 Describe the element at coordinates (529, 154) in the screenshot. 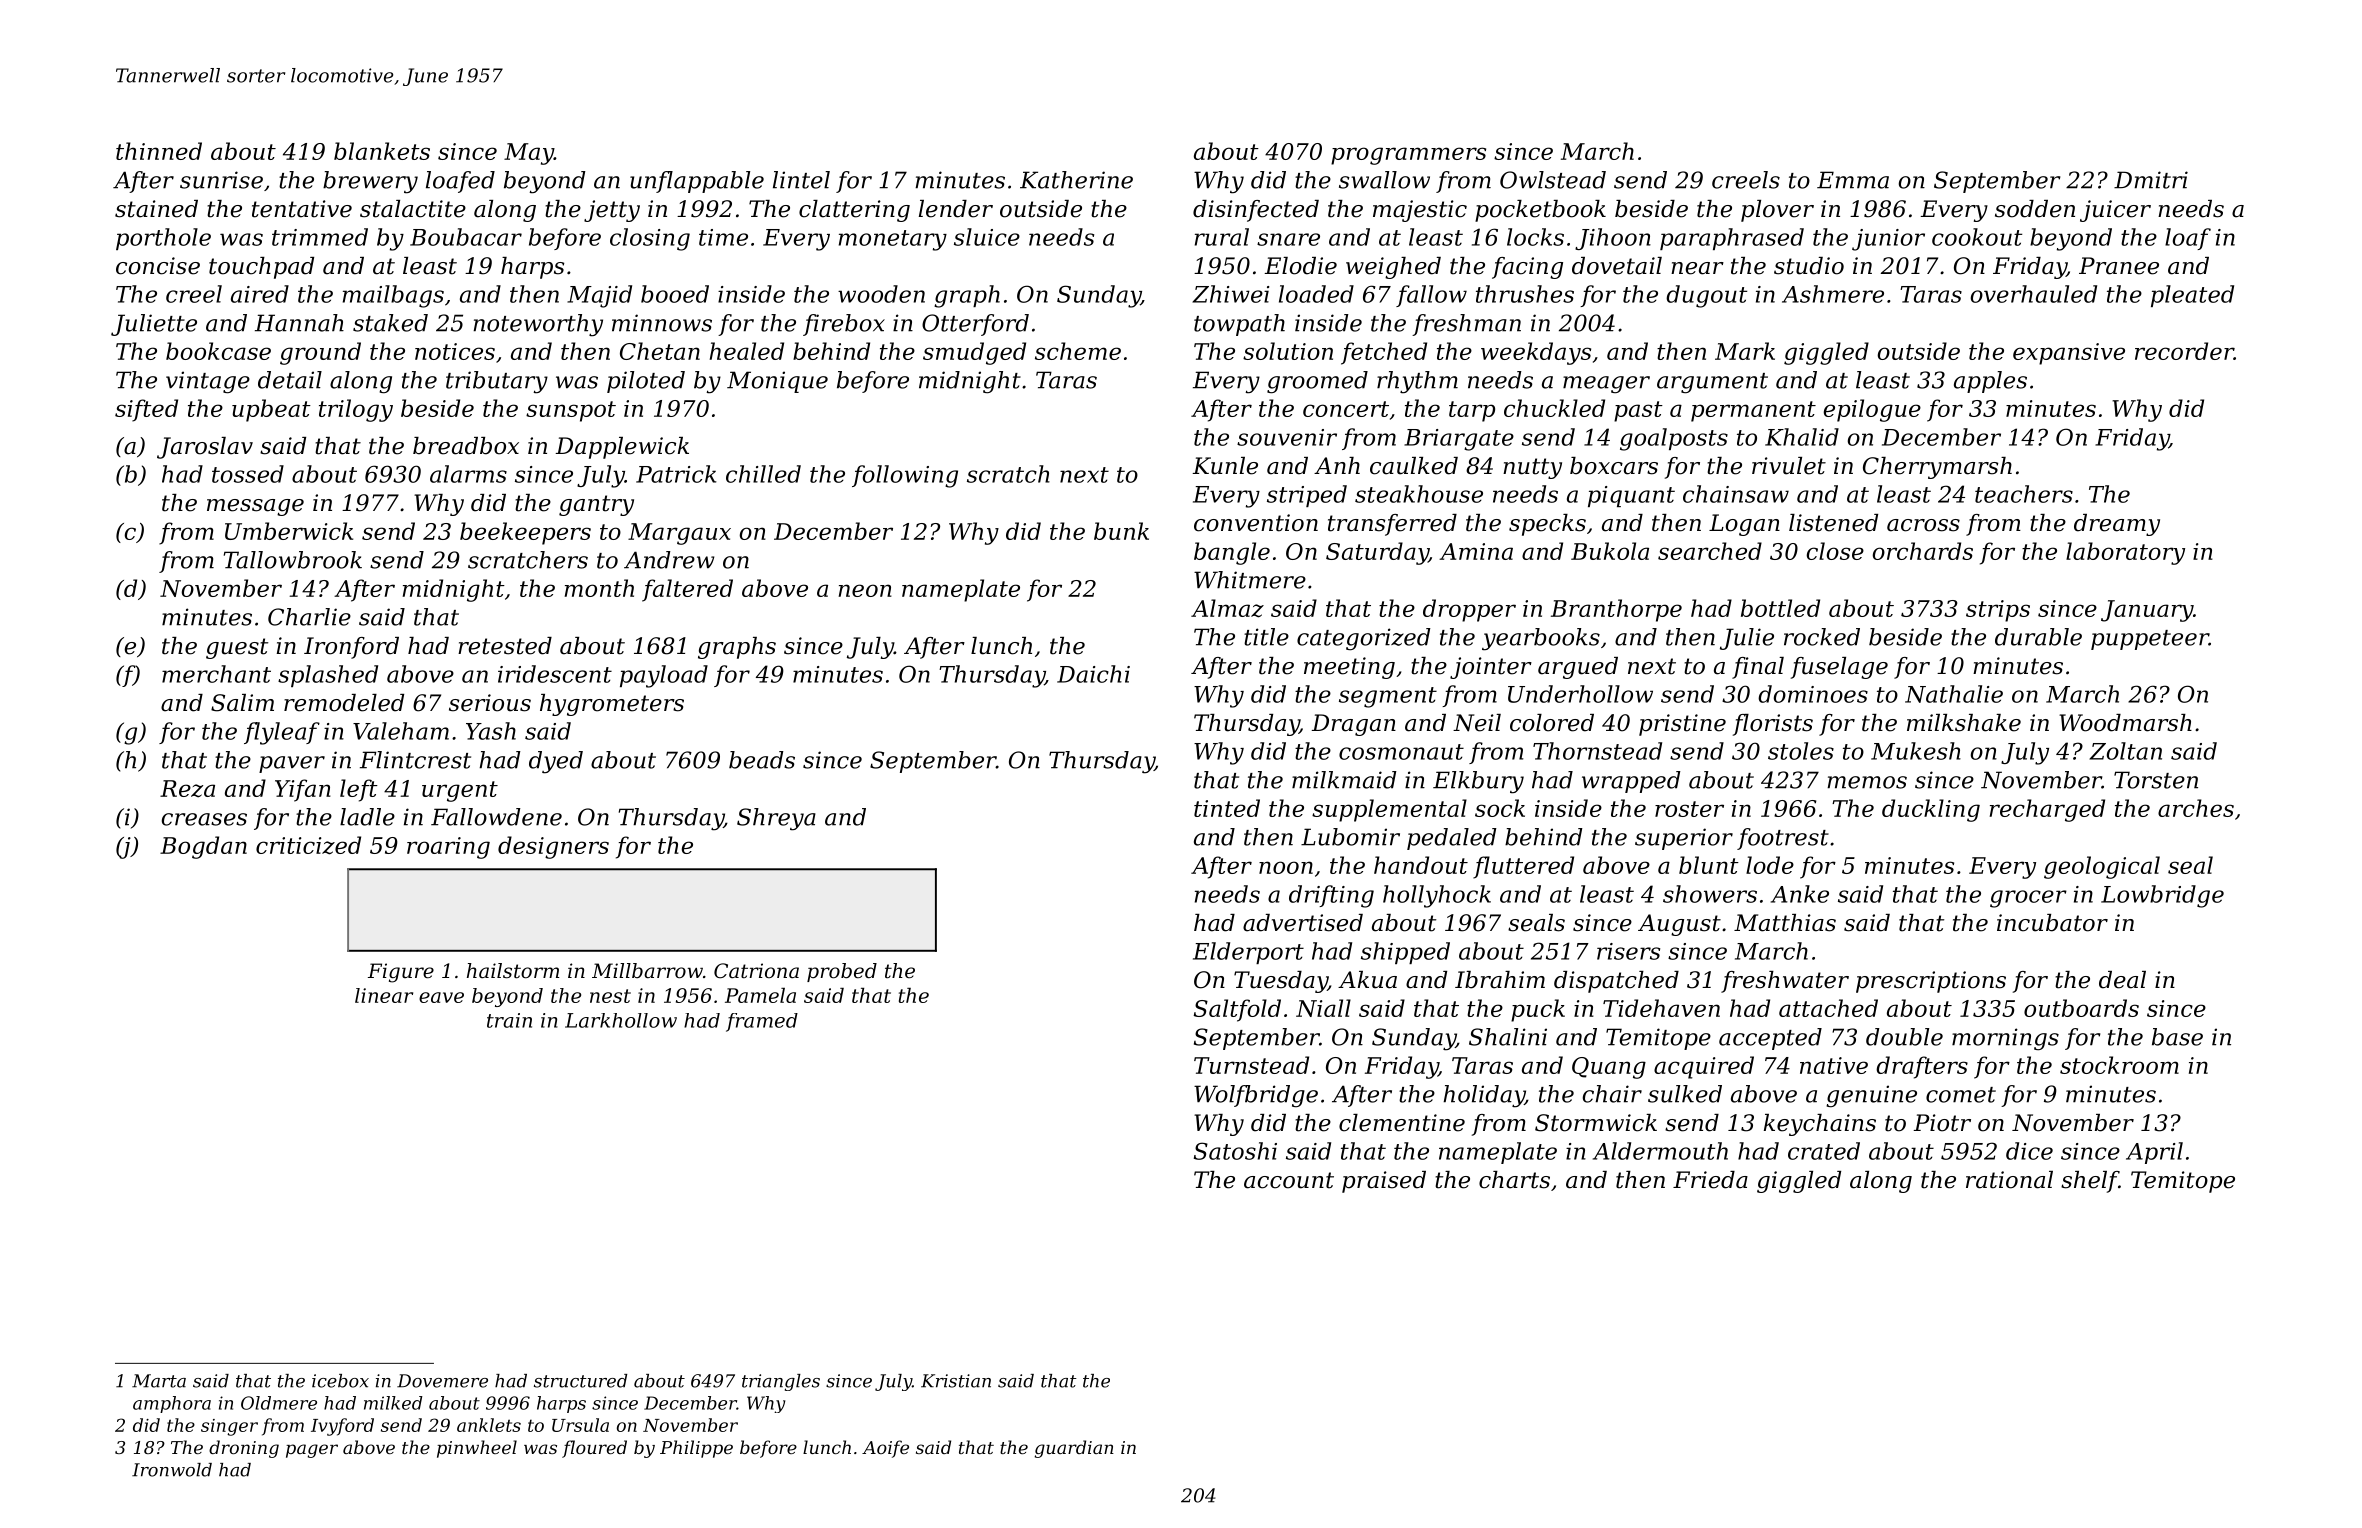

I see `May` at that location.
